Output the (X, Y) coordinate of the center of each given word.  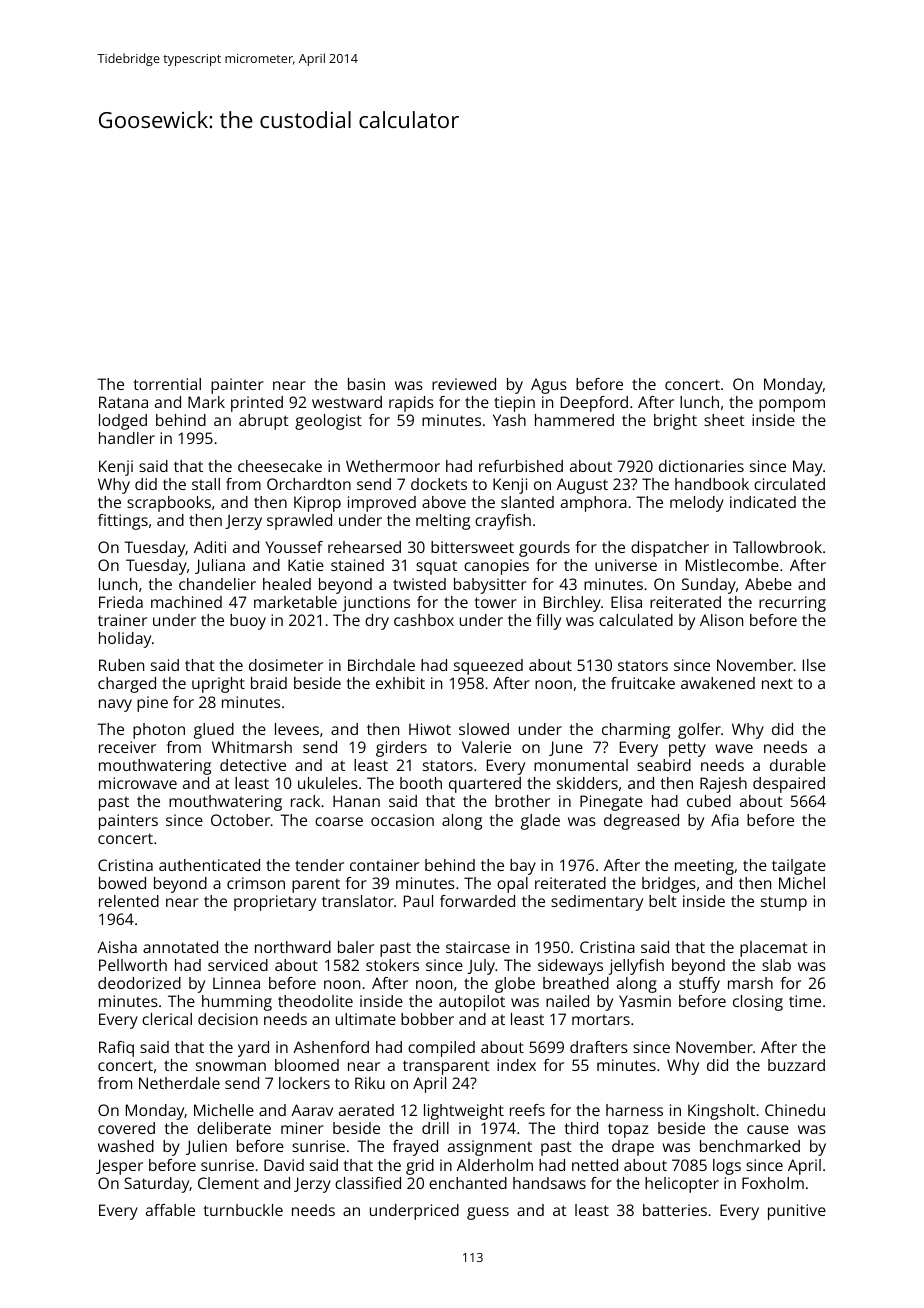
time (805, 1001)
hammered (574, 420)
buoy (248, 622)
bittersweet (472, 547)
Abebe (768, 584)
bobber (427, 1019)
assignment (490, 1148)
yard (253, 1049)
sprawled (299, 522)
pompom (792, 405)
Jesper (119, 1167)
